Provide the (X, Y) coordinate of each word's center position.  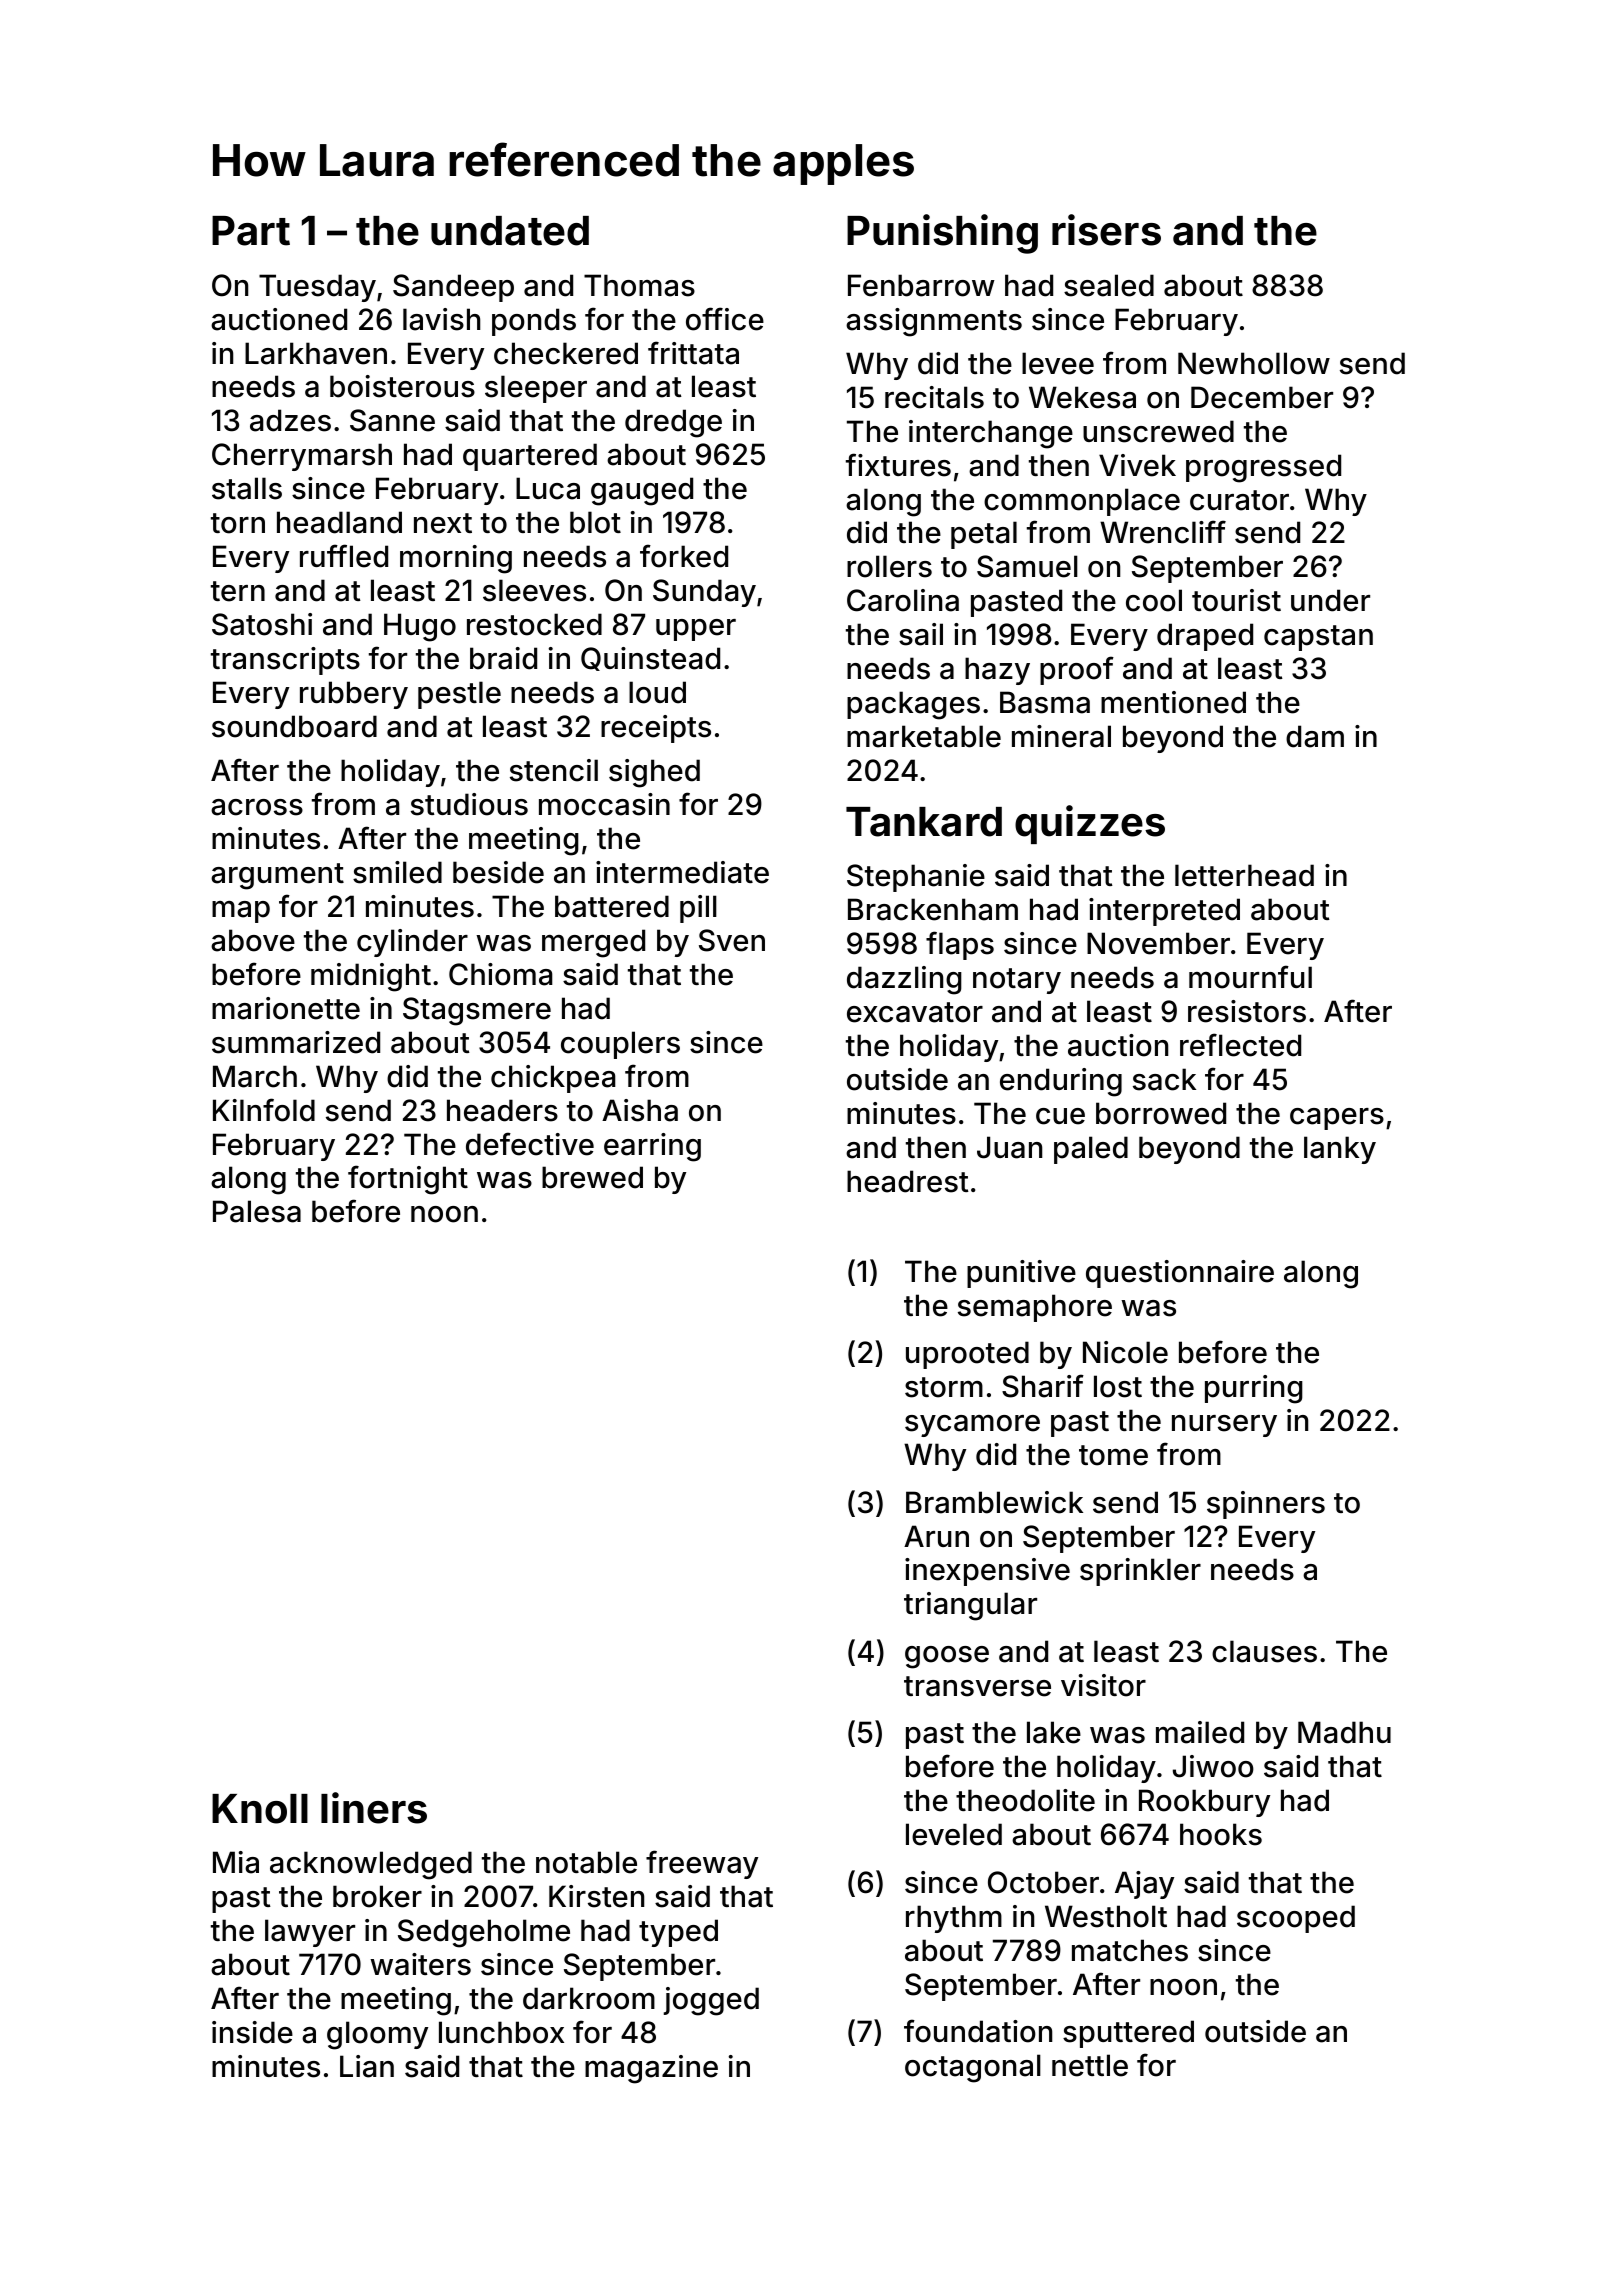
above (253, 940)
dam (1315, 736)
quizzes (1090, 824)
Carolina (903, 600)
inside (252, 2032)
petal (984, 535)
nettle (1090, 2065)
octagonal (973, 2068)
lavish (441, 319)
